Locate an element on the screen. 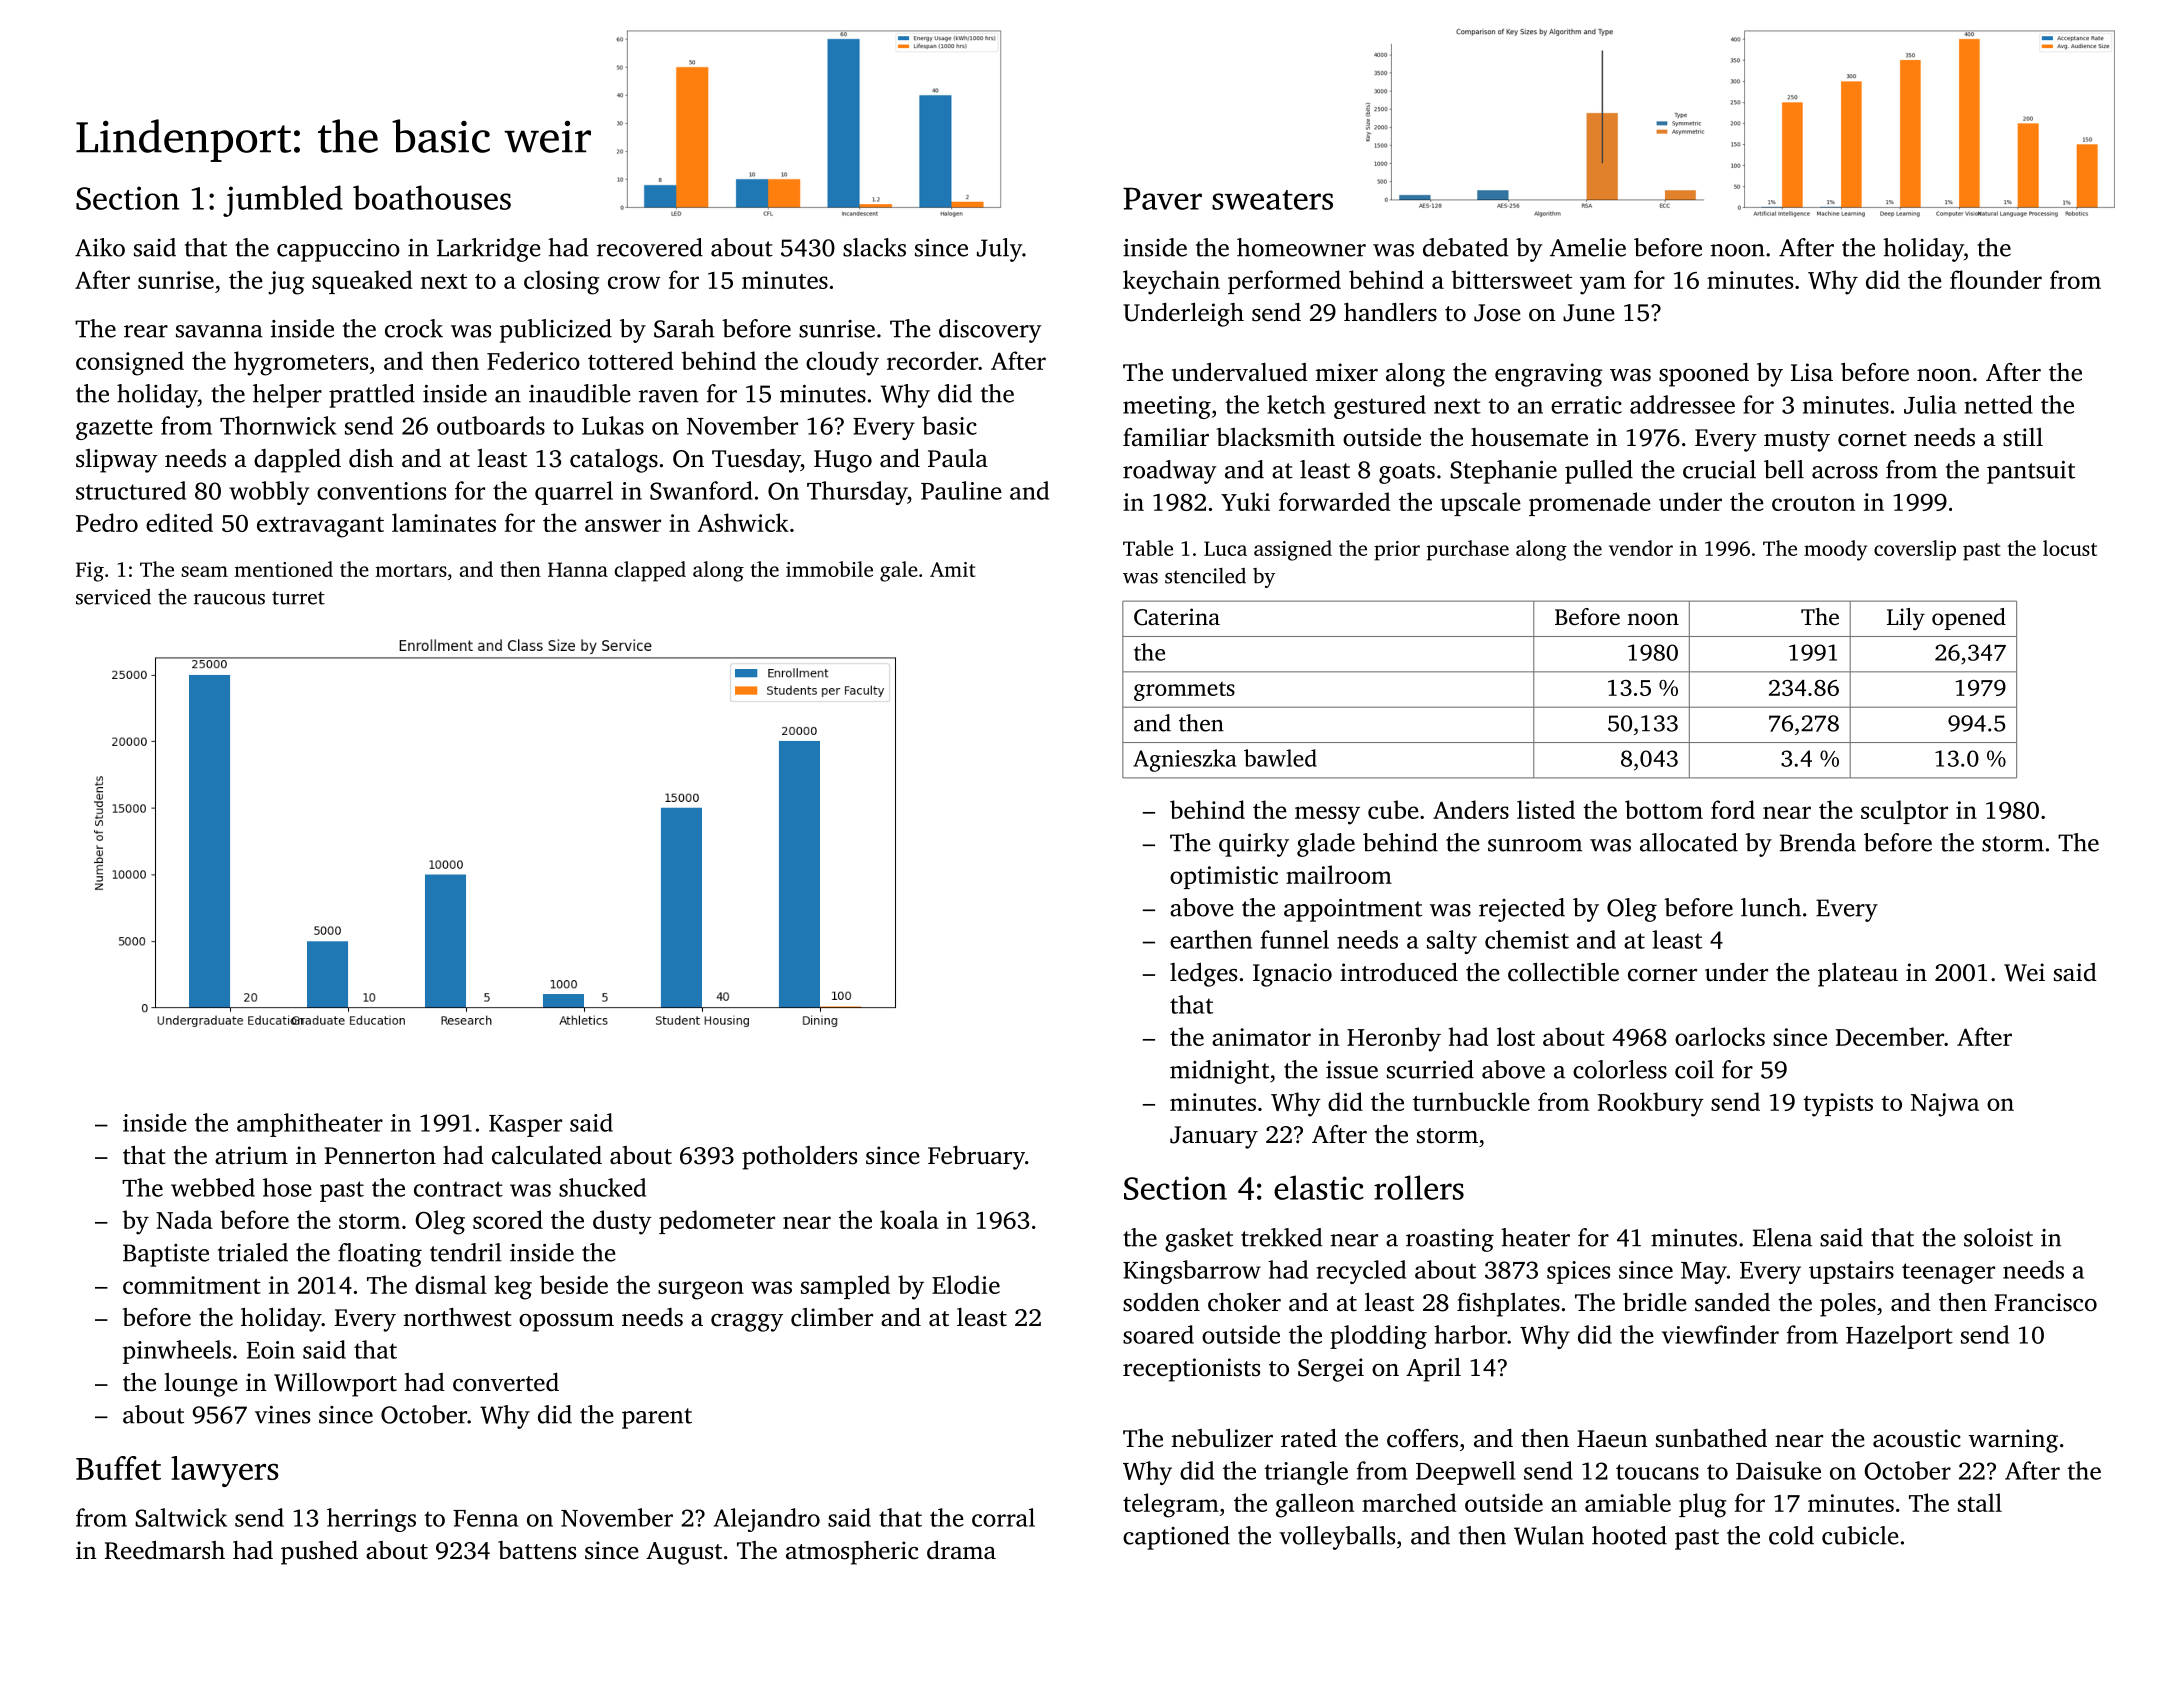 The height and width of the screenshot is (1683, 2178). netted is located at coordinates (1998, 404).
